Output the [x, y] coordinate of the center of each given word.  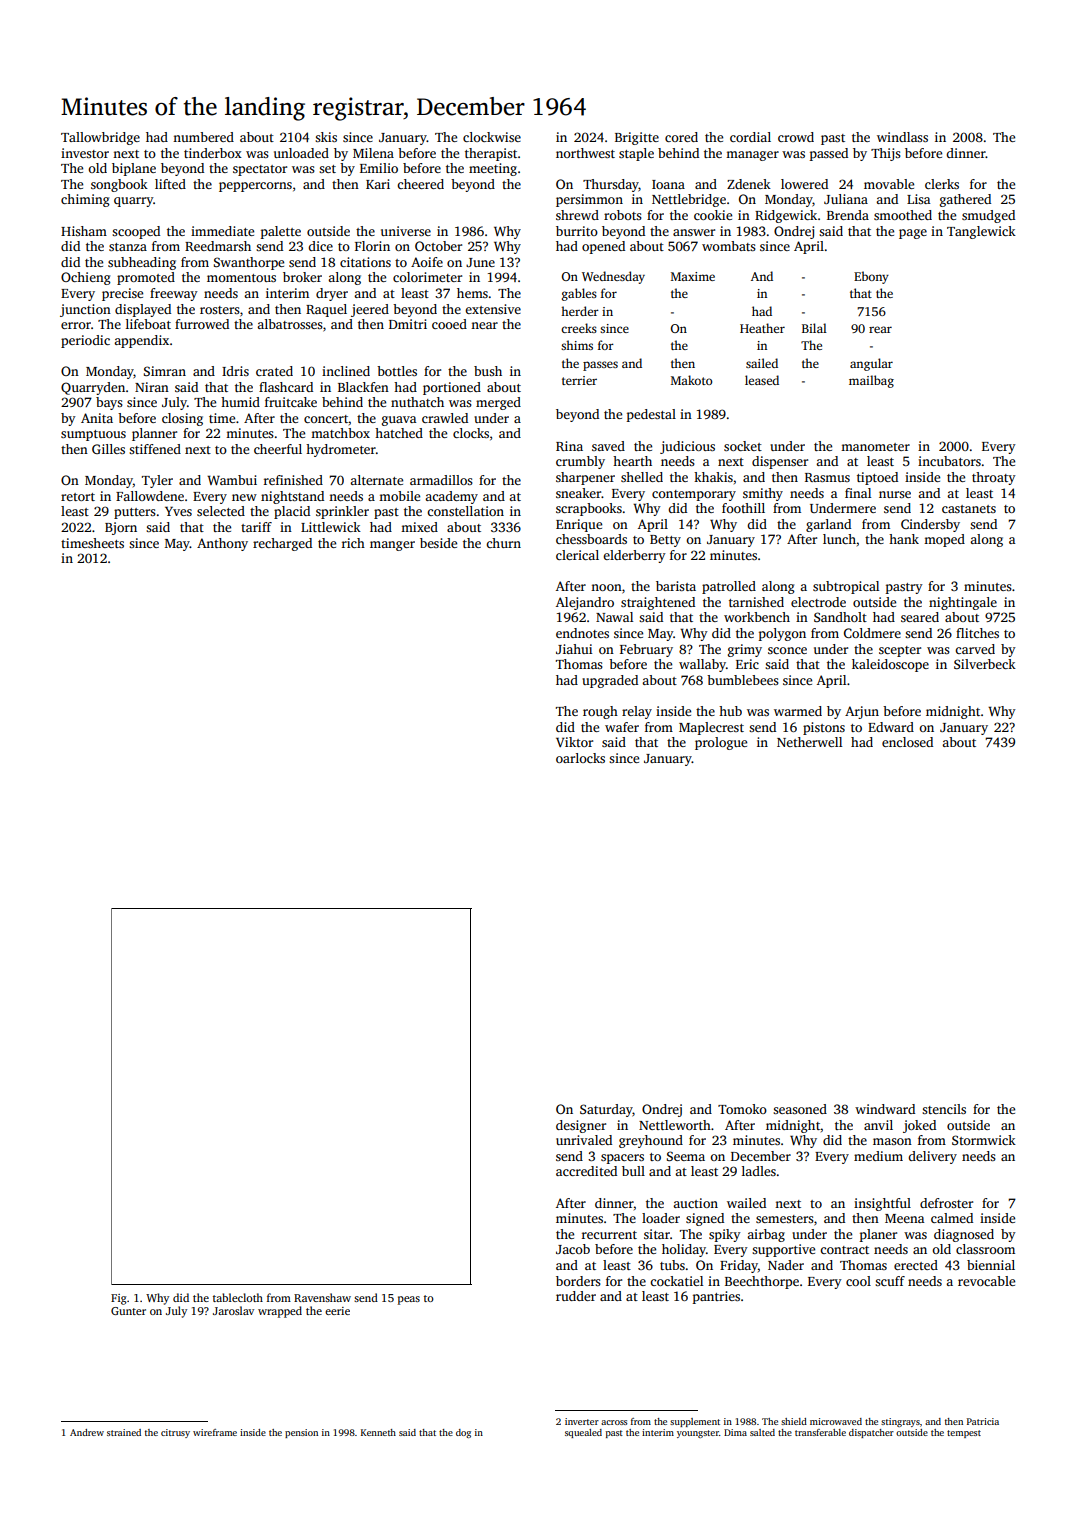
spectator [260, 170]
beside [438, 543]
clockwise [492, 137]
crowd [796, 137]
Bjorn [121, 528]
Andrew [87, 1432]
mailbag [871, 381]
